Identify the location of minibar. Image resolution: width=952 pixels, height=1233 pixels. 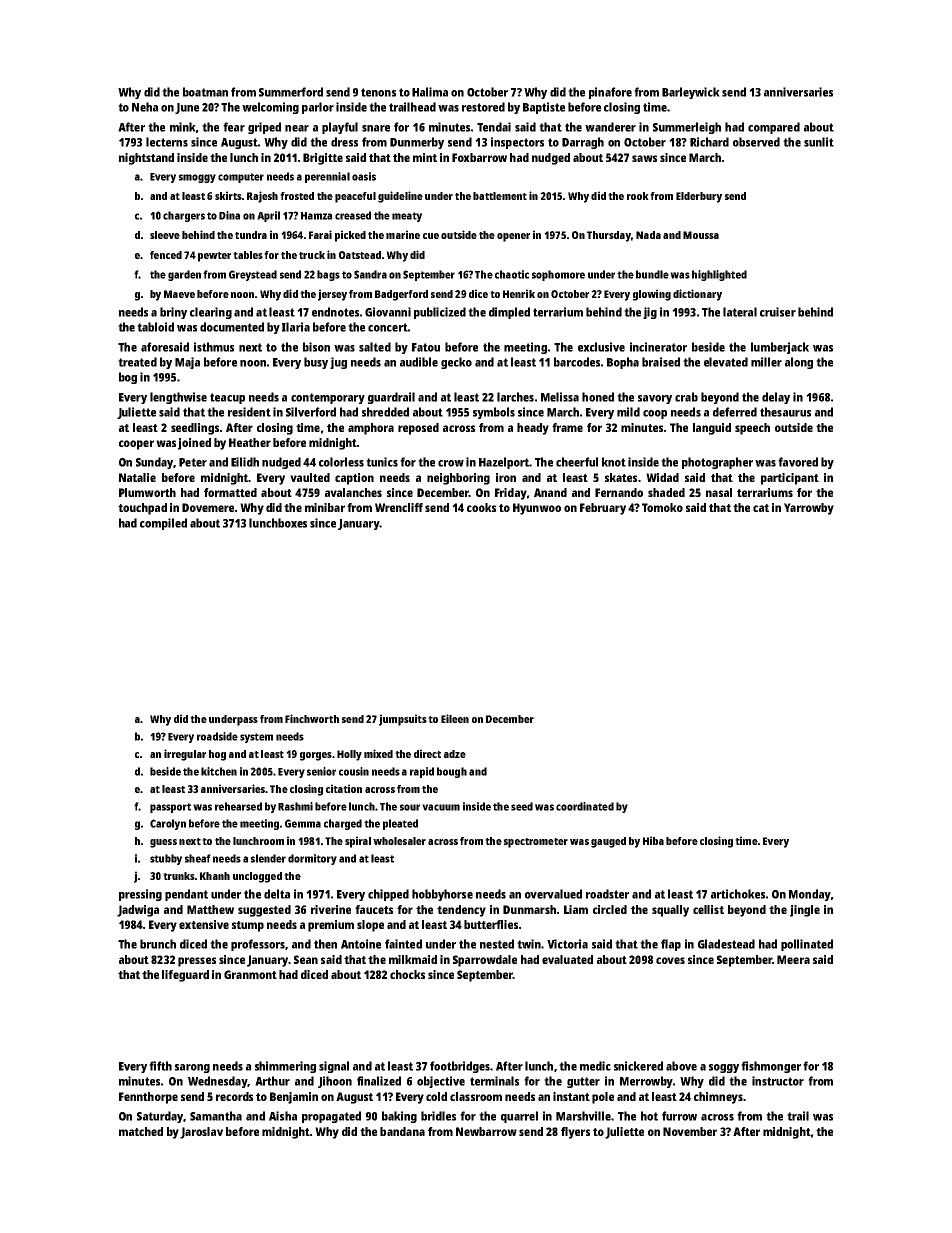
(325, 507).
